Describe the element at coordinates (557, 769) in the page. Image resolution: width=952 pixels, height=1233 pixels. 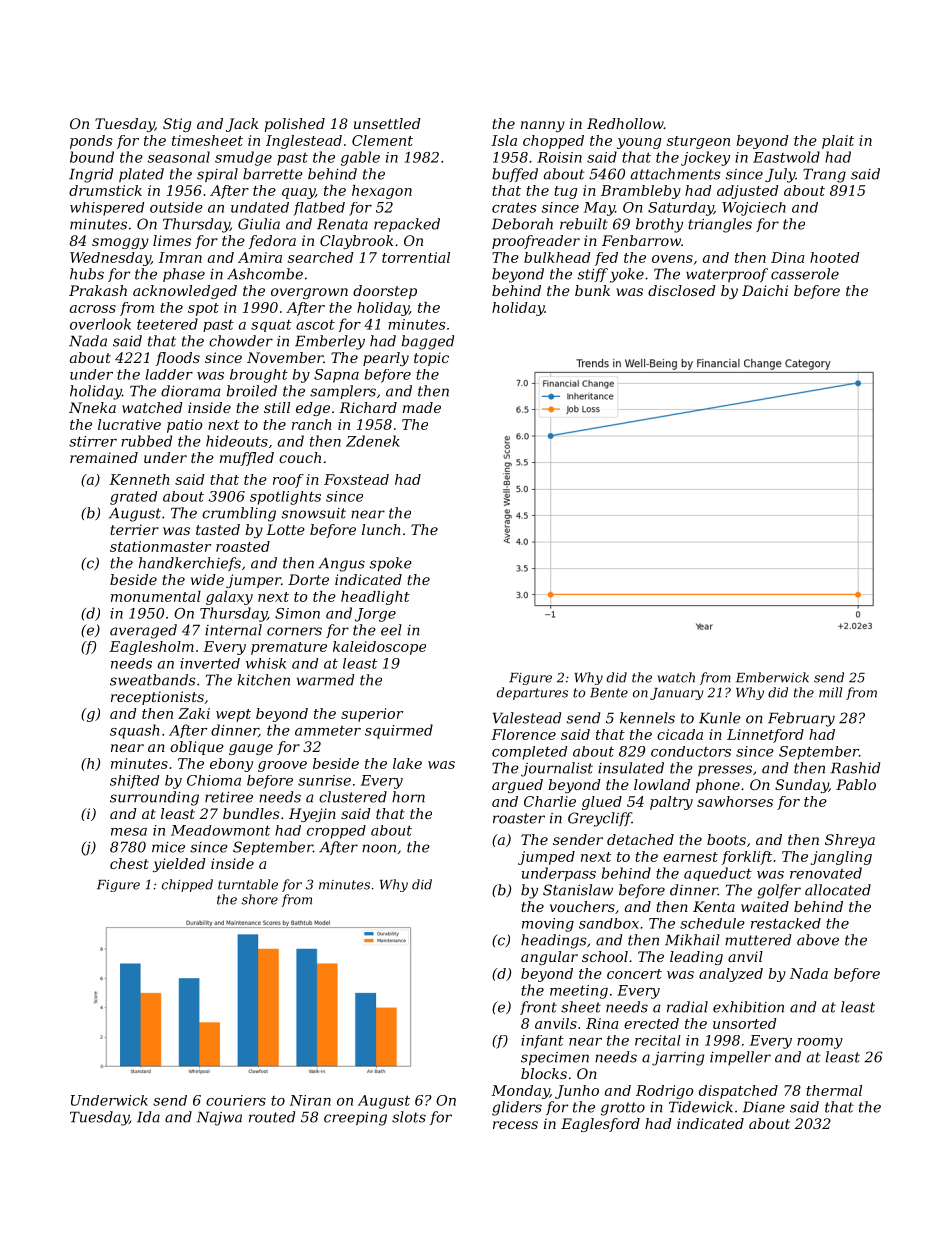
I see `journalist` at that location.
